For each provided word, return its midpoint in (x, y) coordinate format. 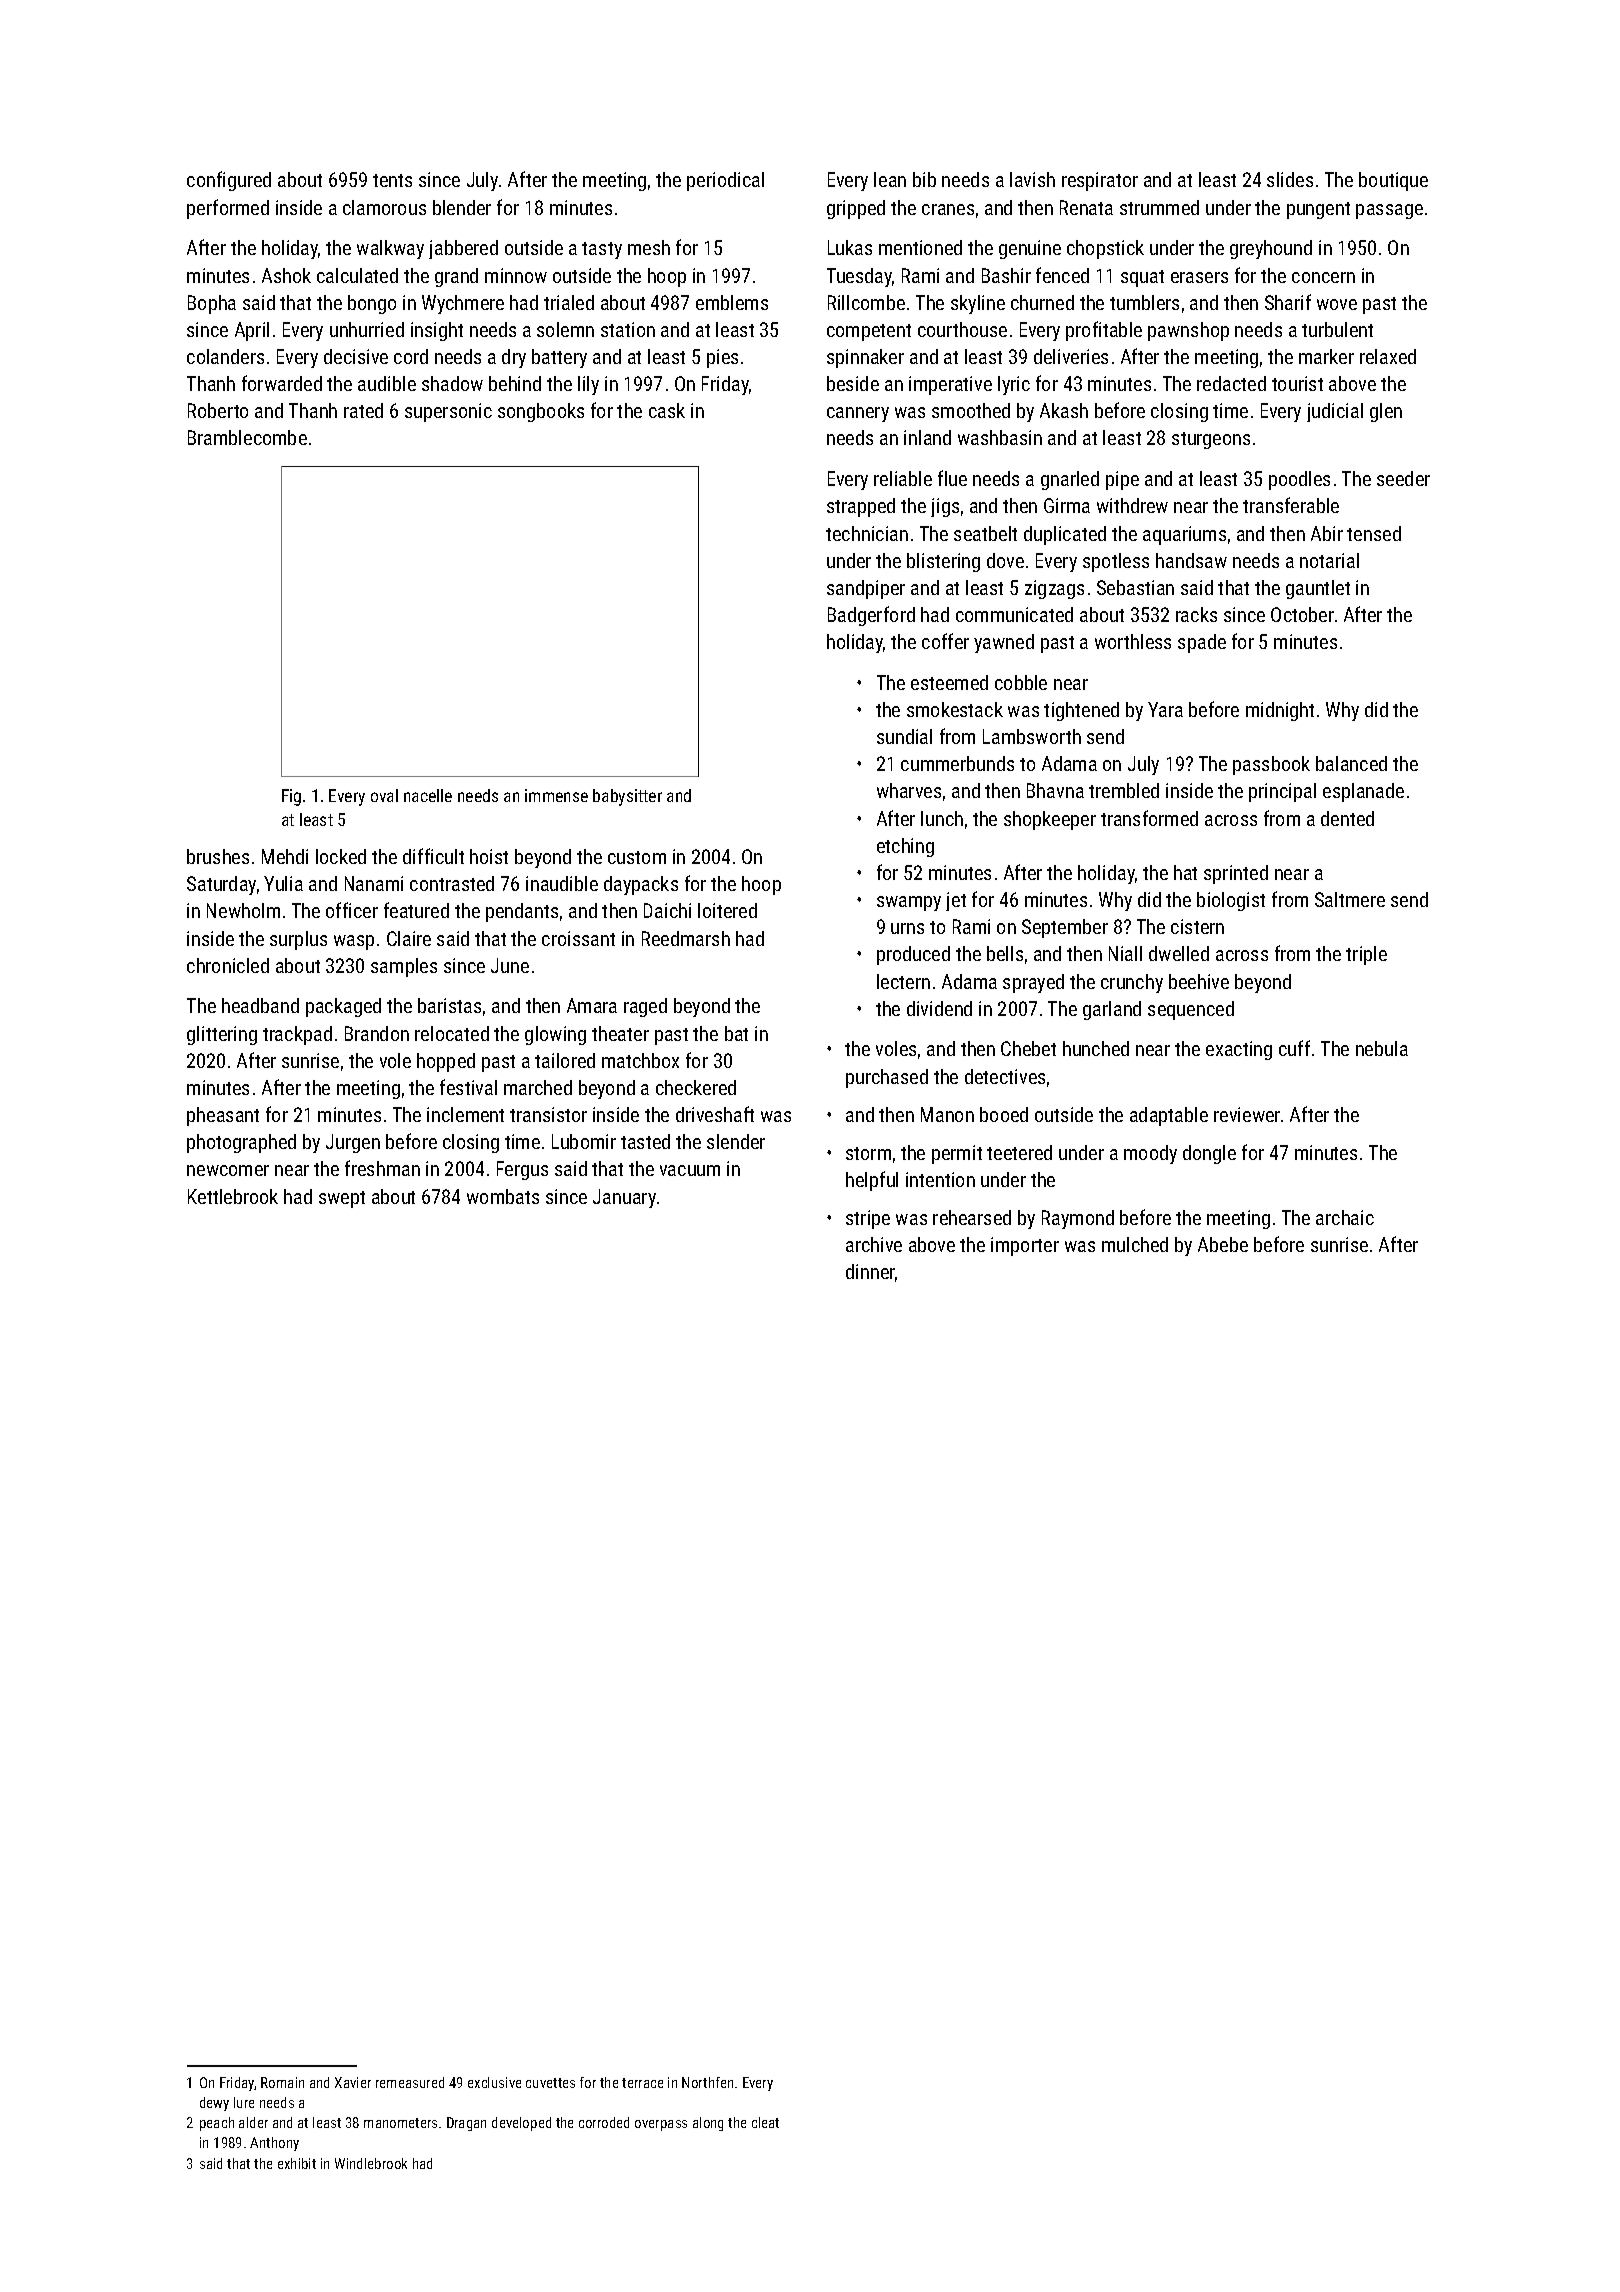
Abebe (1223, 1244)
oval (384, 795)
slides (1290, 179)
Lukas (850, 247)
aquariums (1184, 535)
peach (217, 2124)
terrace (642, 2083)
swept (342, 1199)
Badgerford (871, 616)
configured (229, 181)
